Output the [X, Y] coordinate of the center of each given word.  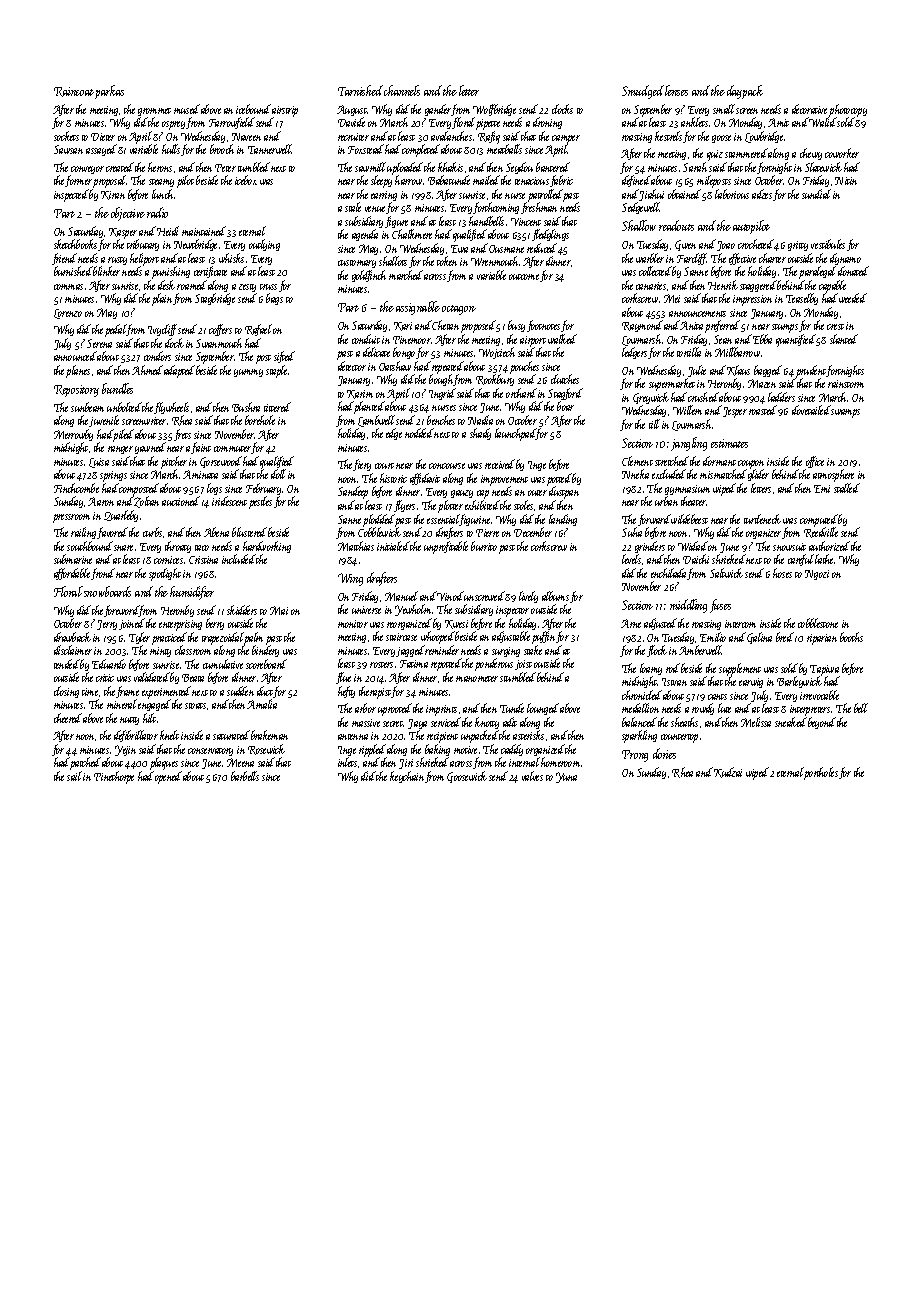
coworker [842, 153]
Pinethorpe [114, 777]
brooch [222, 149]
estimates [729, 443]
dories [664, 753]
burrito [484, 546]
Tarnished [360, 90]
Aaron [101, 501]
